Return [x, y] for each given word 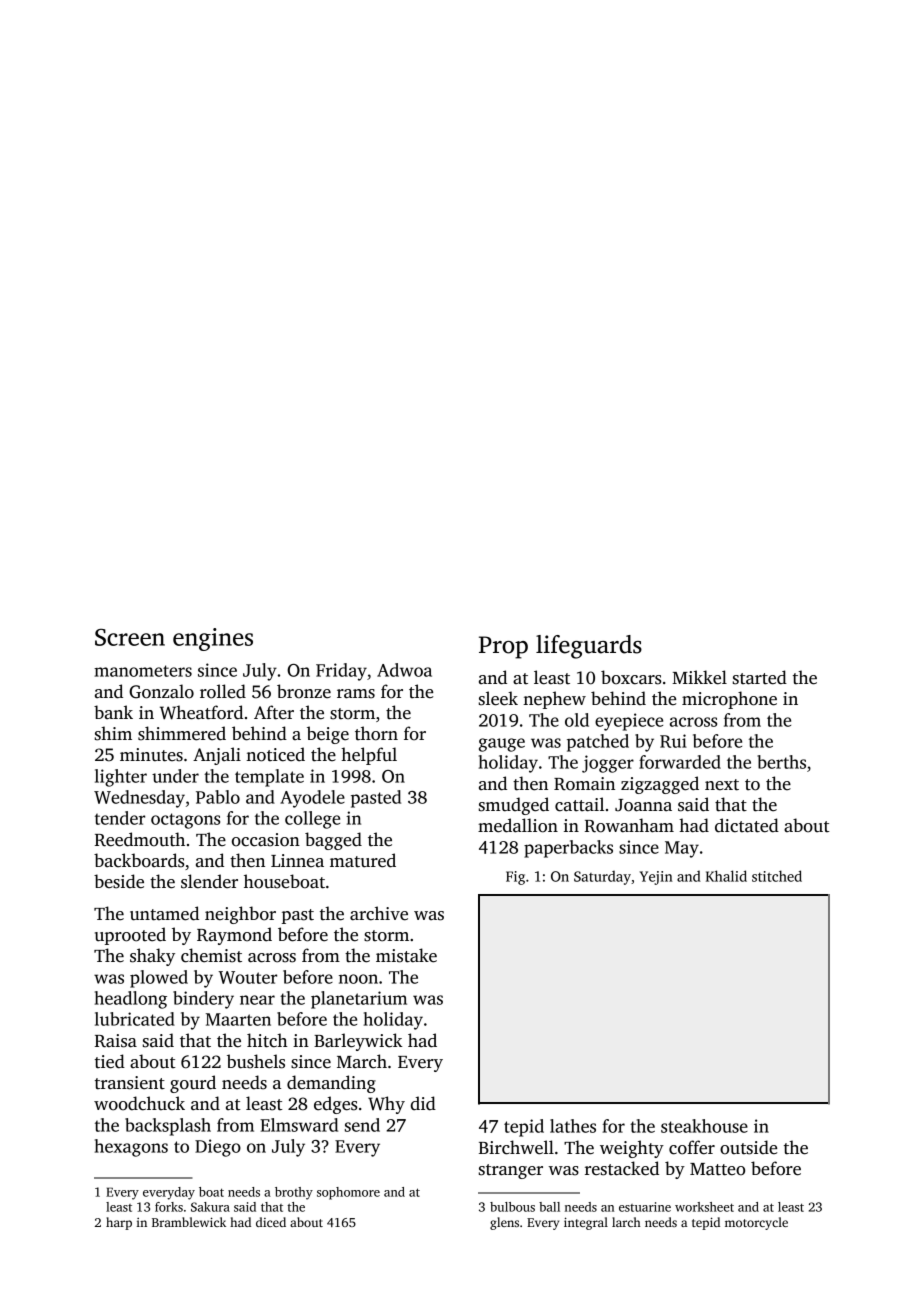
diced [271, 1222]
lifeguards [589, 647]
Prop [503, 647]
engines [213, 639]
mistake [406, 955]
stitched [777, 876]
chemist [211, 955]
